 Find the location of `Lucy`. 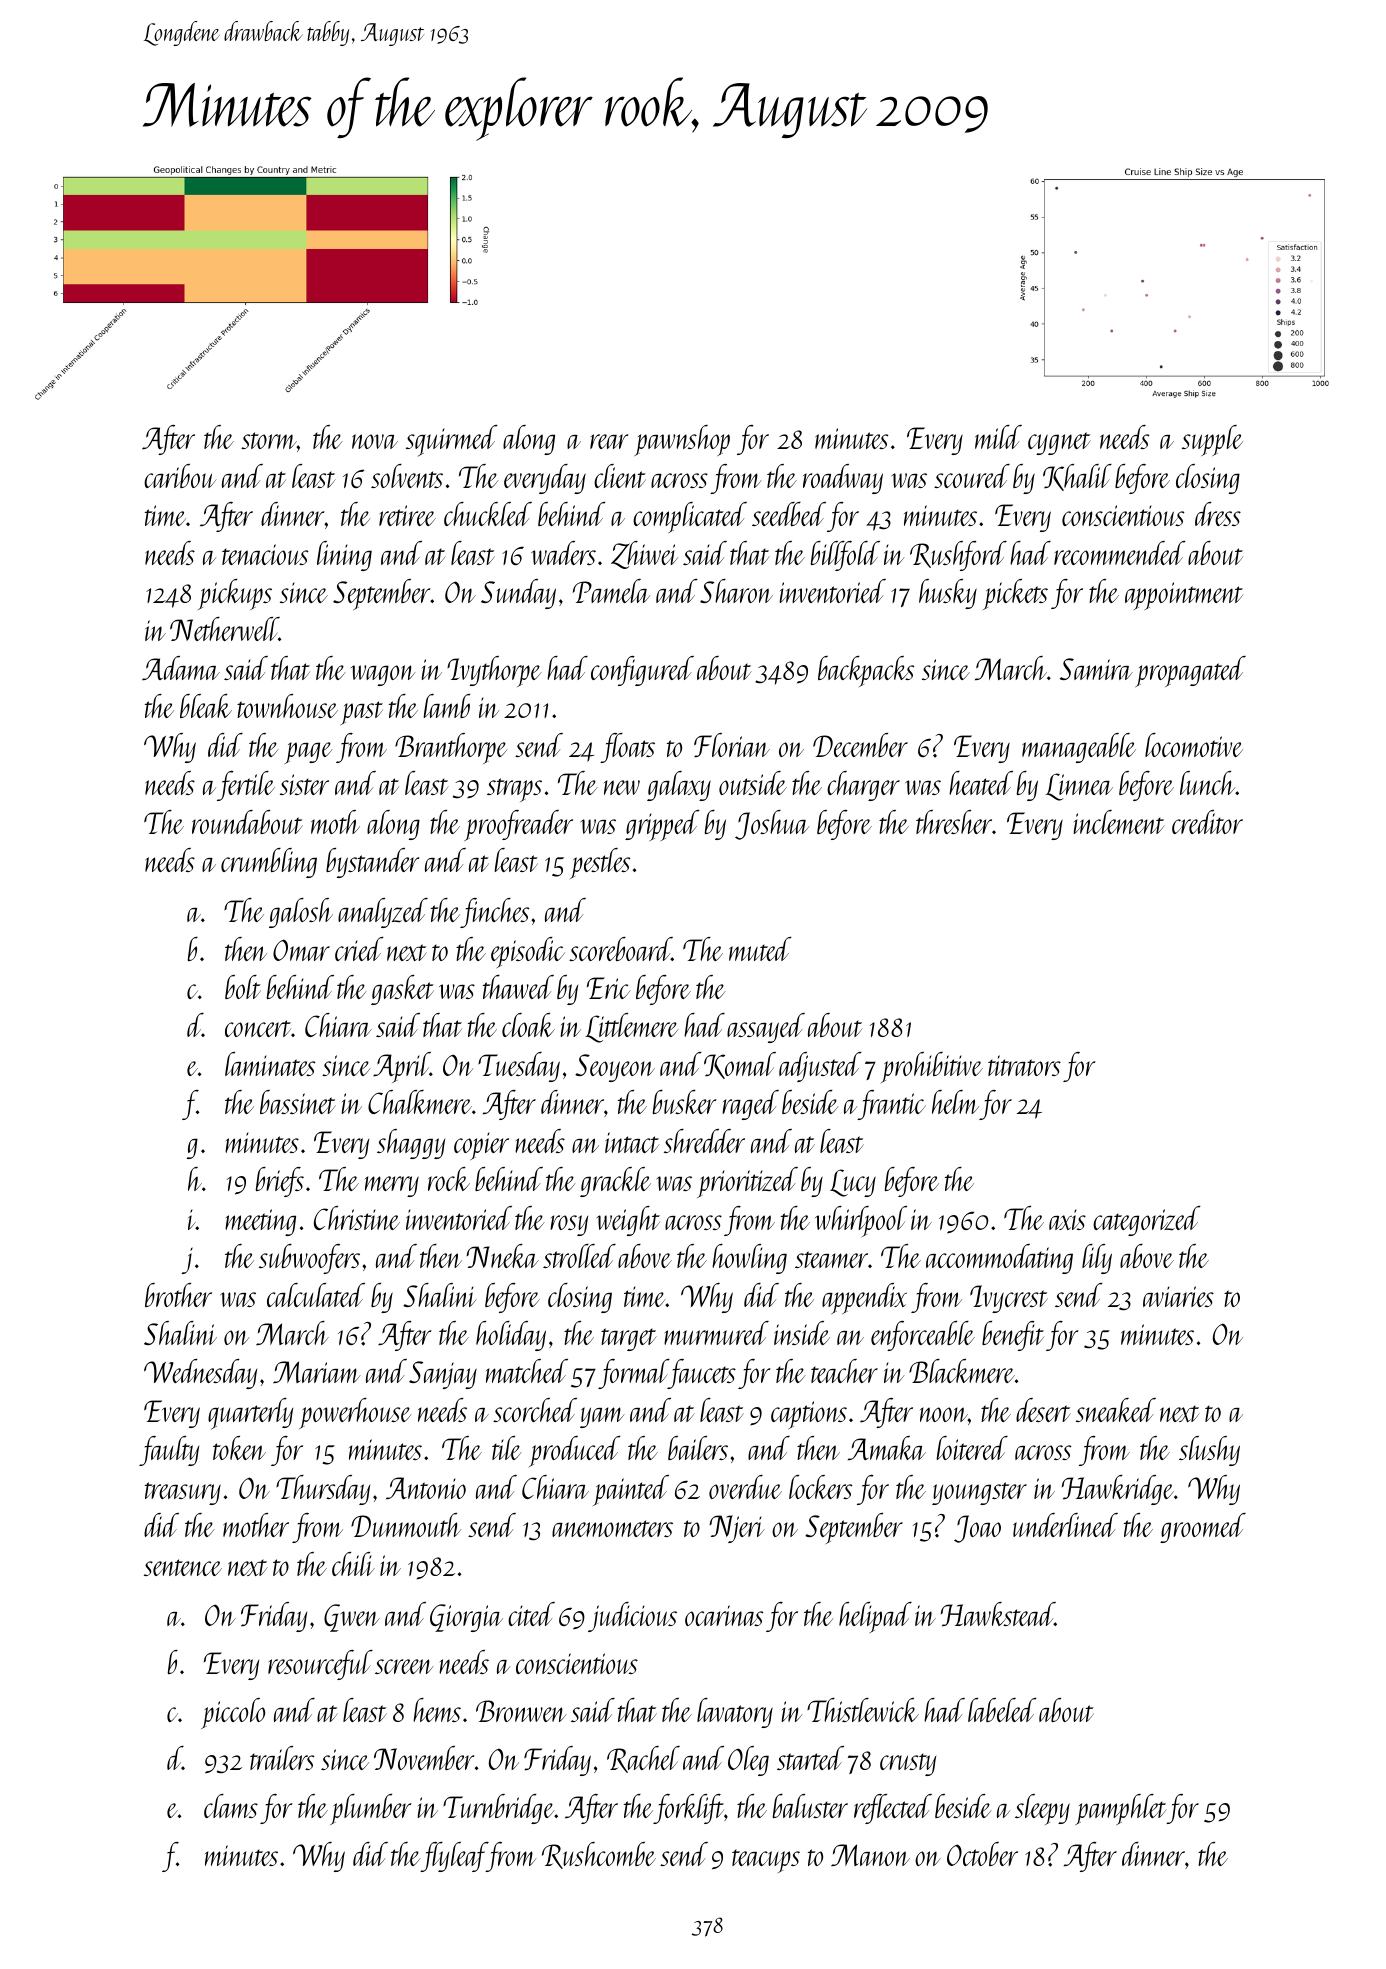

Lucy is located at coordinates (853, 1183).
